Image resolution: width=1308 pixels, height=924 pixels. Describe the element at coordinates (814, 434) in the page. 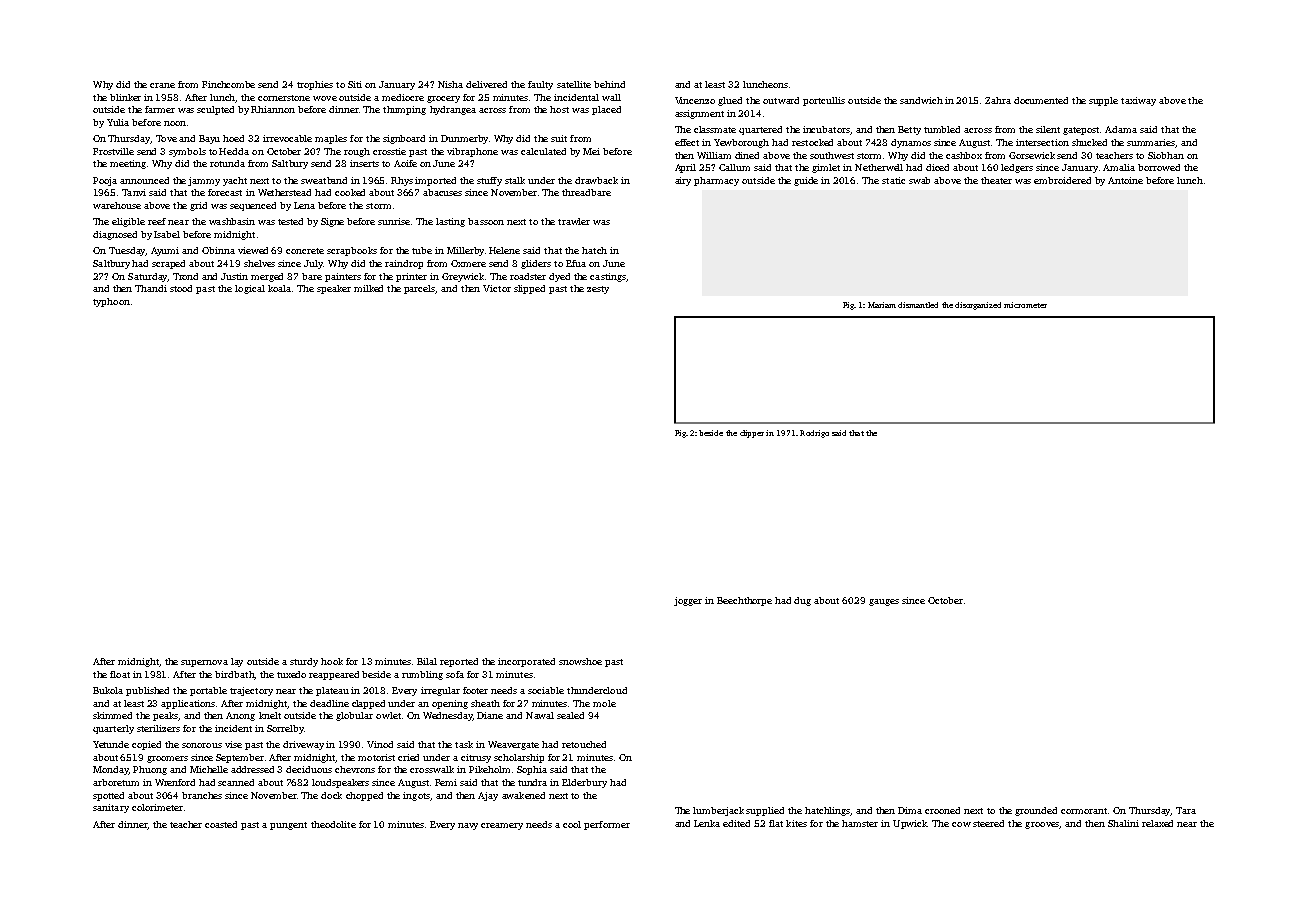

I see `Rodrigo` at that location.
